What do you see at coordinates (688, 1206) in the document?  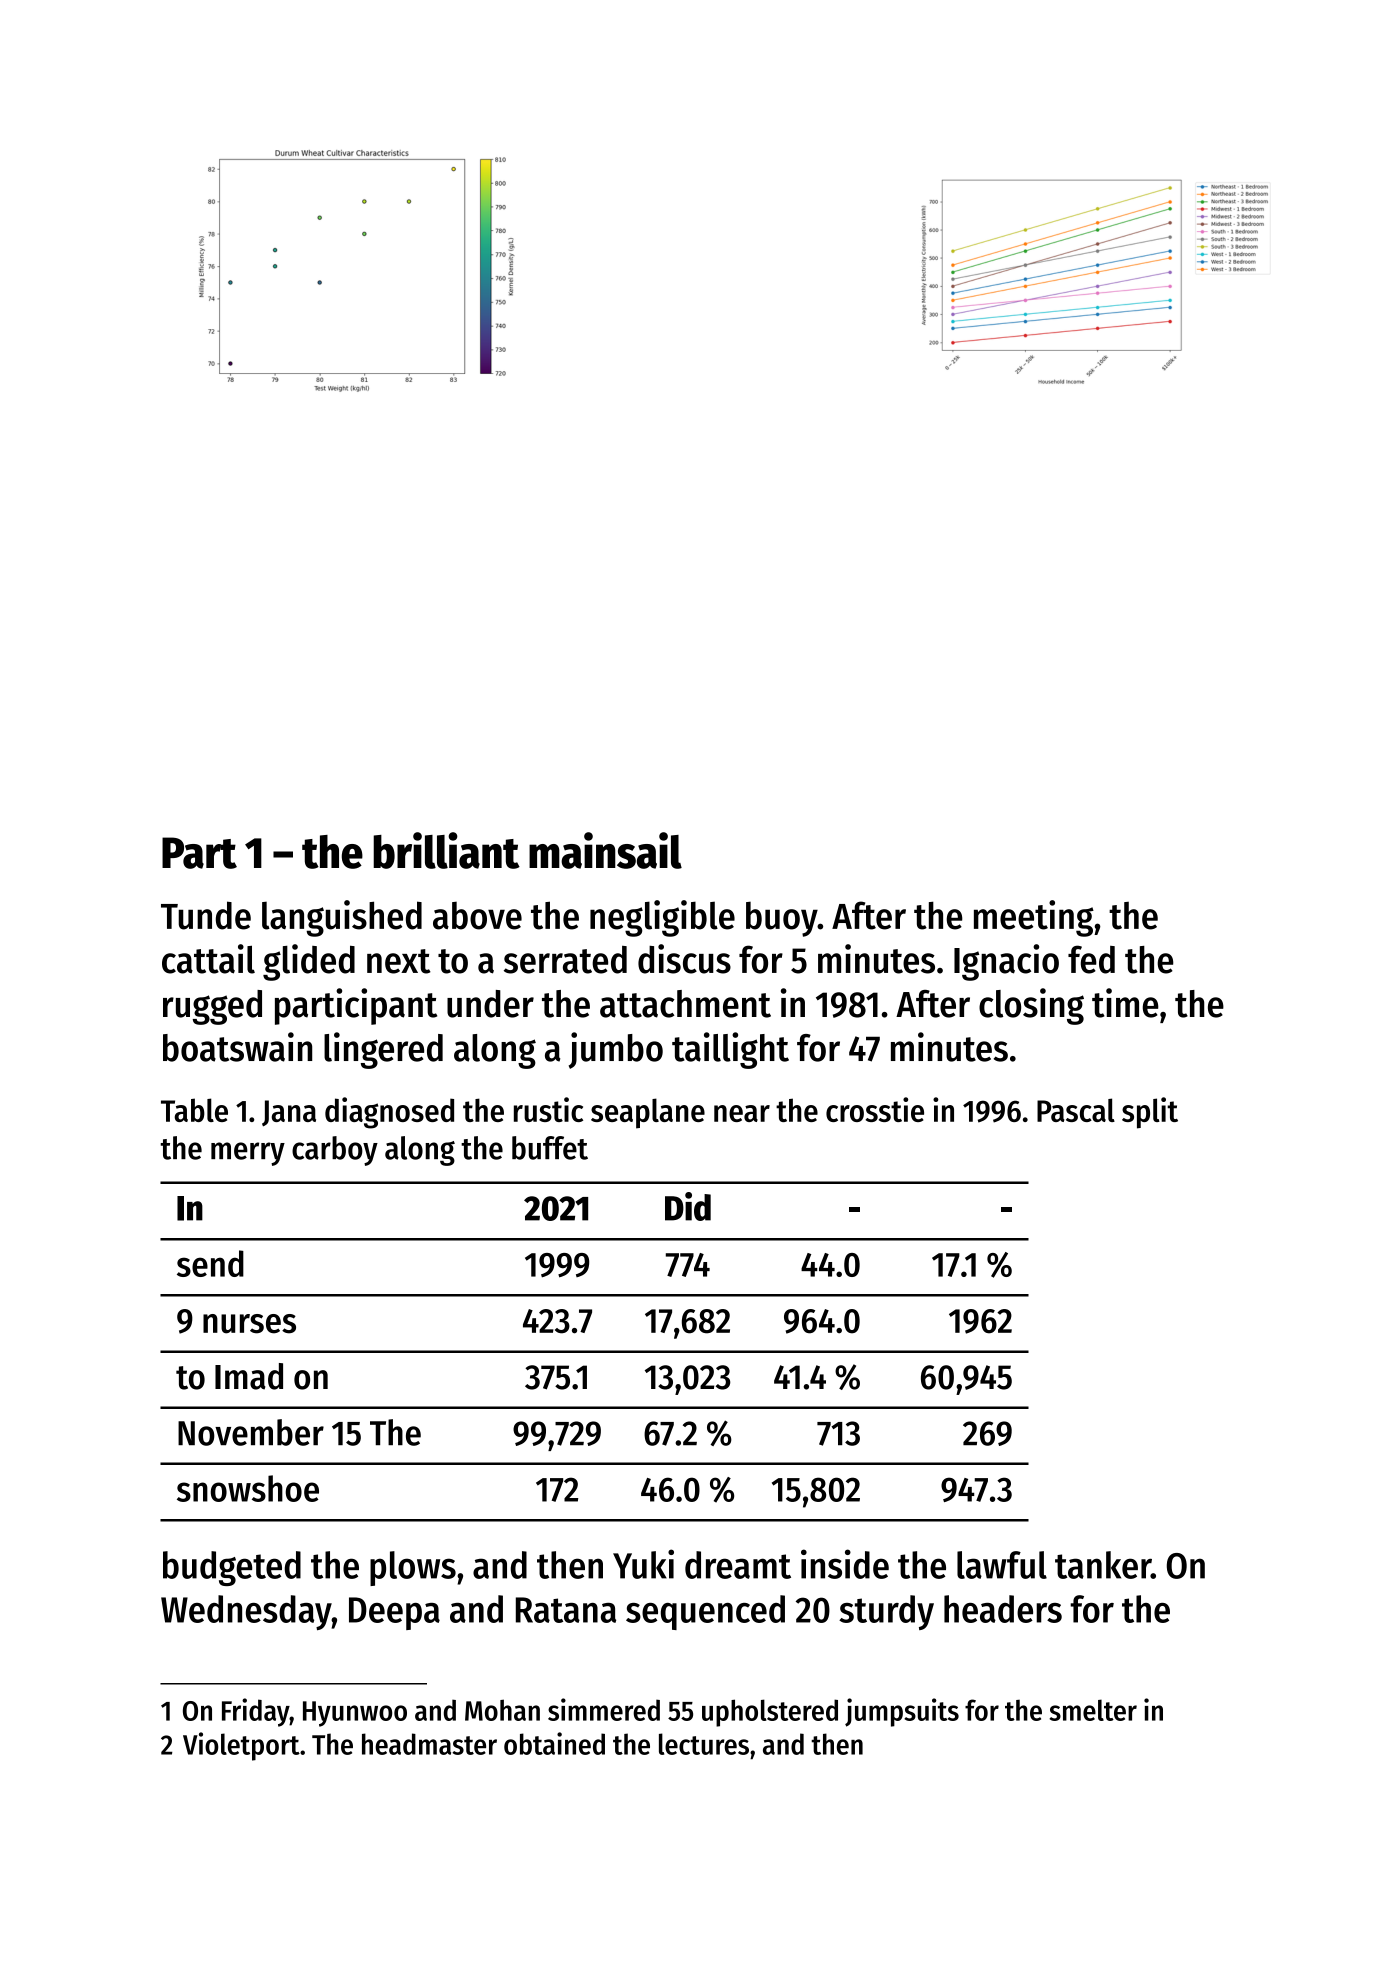 I see `Did` at bounding box center [688, 1206].
